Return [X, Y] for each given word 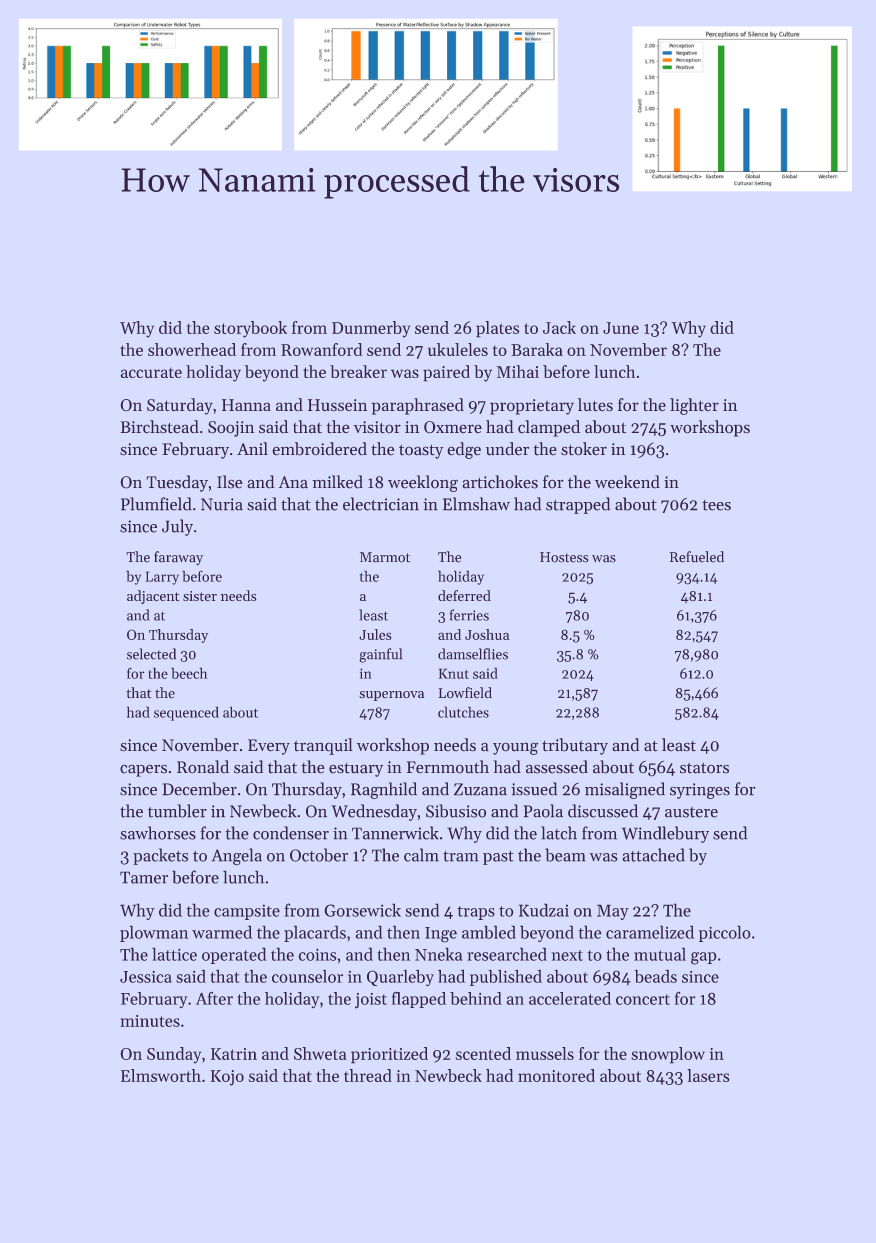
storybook [250, 329]
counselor [307, 976]
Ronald [203, 766]
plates [497, 329]
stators [704, 767]
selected [151, 654]
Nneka [438, 954]
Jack [559, 327]
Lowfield [465, 692]
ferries [469, 615]
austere [691, 812]
